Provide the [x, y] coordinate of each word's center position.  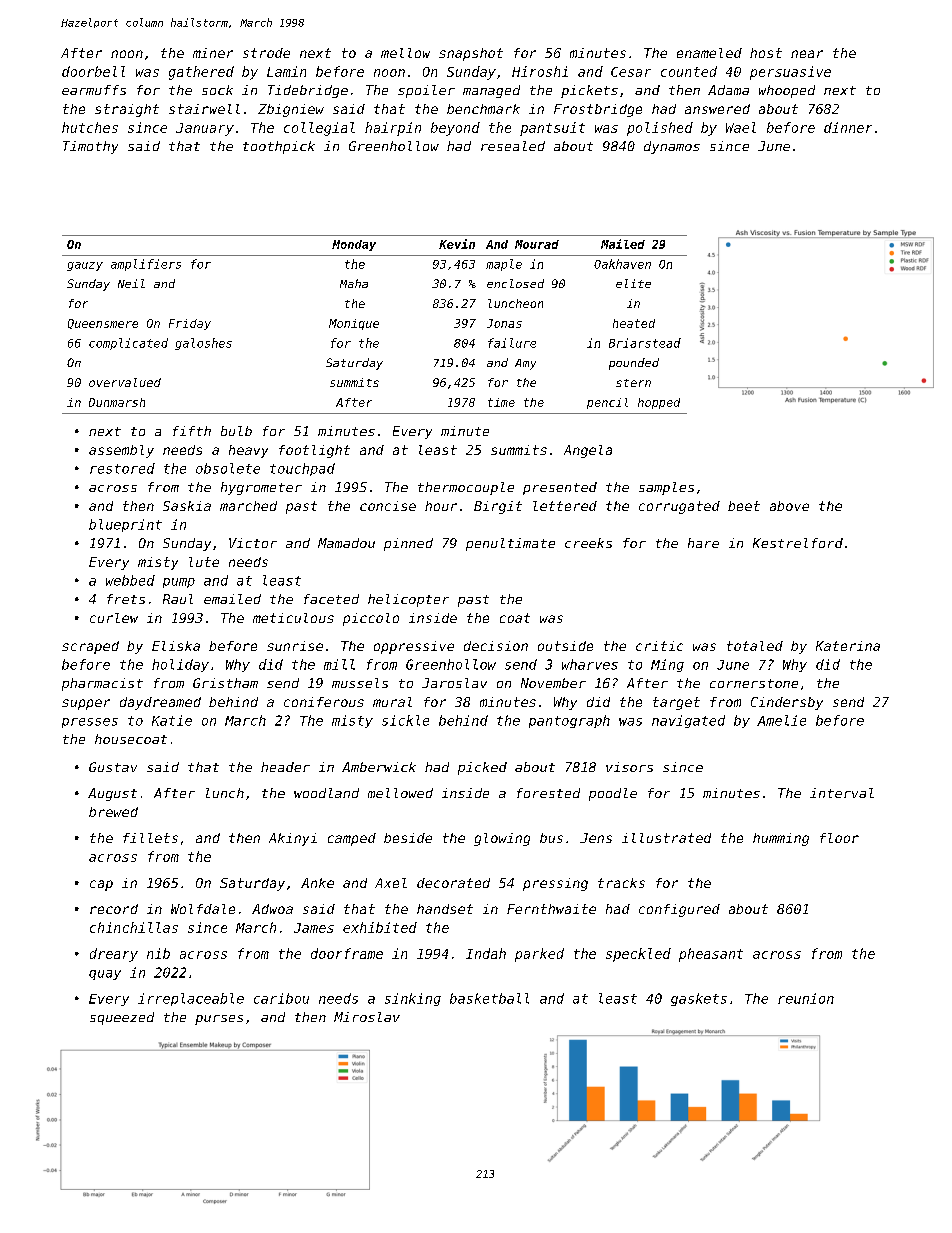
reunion [806, 998]
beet [744, 506]
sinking [413, 999]
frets [126, 599]
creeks [588, 543]
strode [266, 53]
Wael [741, 127]
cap [101, 885]
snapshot [471, 54]
